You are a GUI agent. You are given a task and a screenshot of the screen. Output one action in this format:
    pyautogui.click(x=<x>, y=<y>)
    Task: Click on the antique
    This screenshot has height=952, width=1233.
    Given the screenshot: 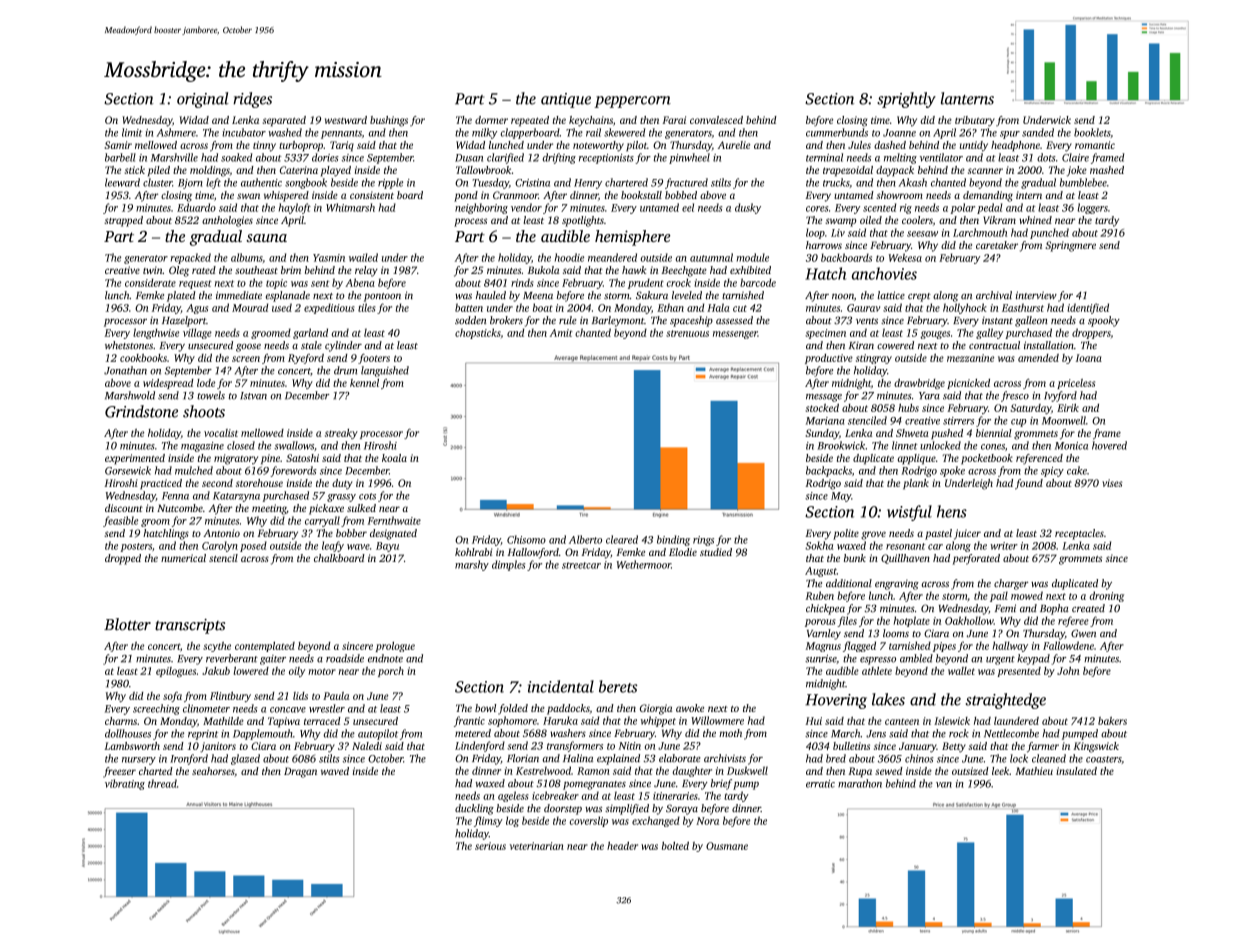 What is the action you would take?
    pyautogui.click(x=566, y=100)
